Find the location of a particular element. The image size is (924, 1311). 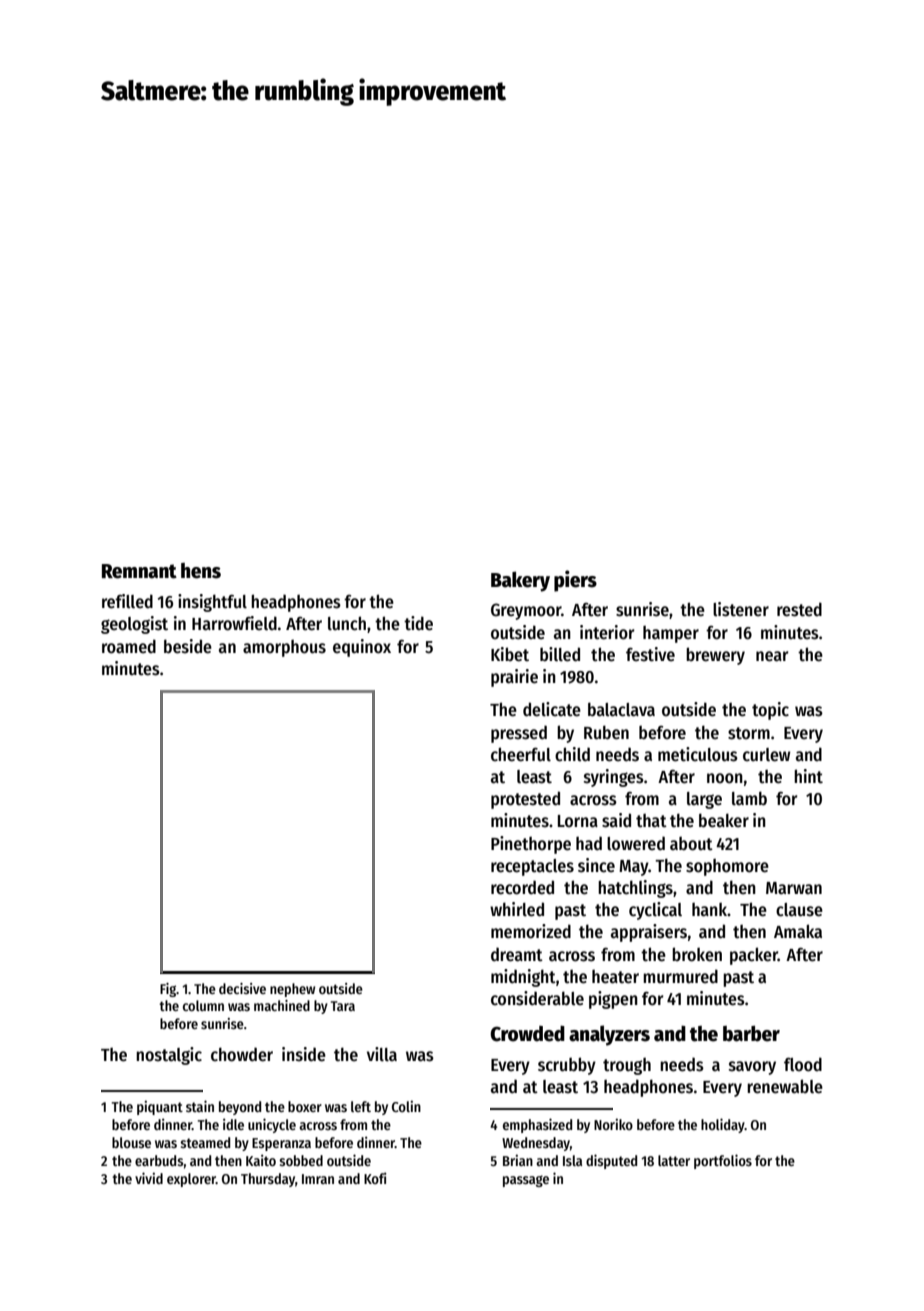

rested is located at coordinates (799, 609).
